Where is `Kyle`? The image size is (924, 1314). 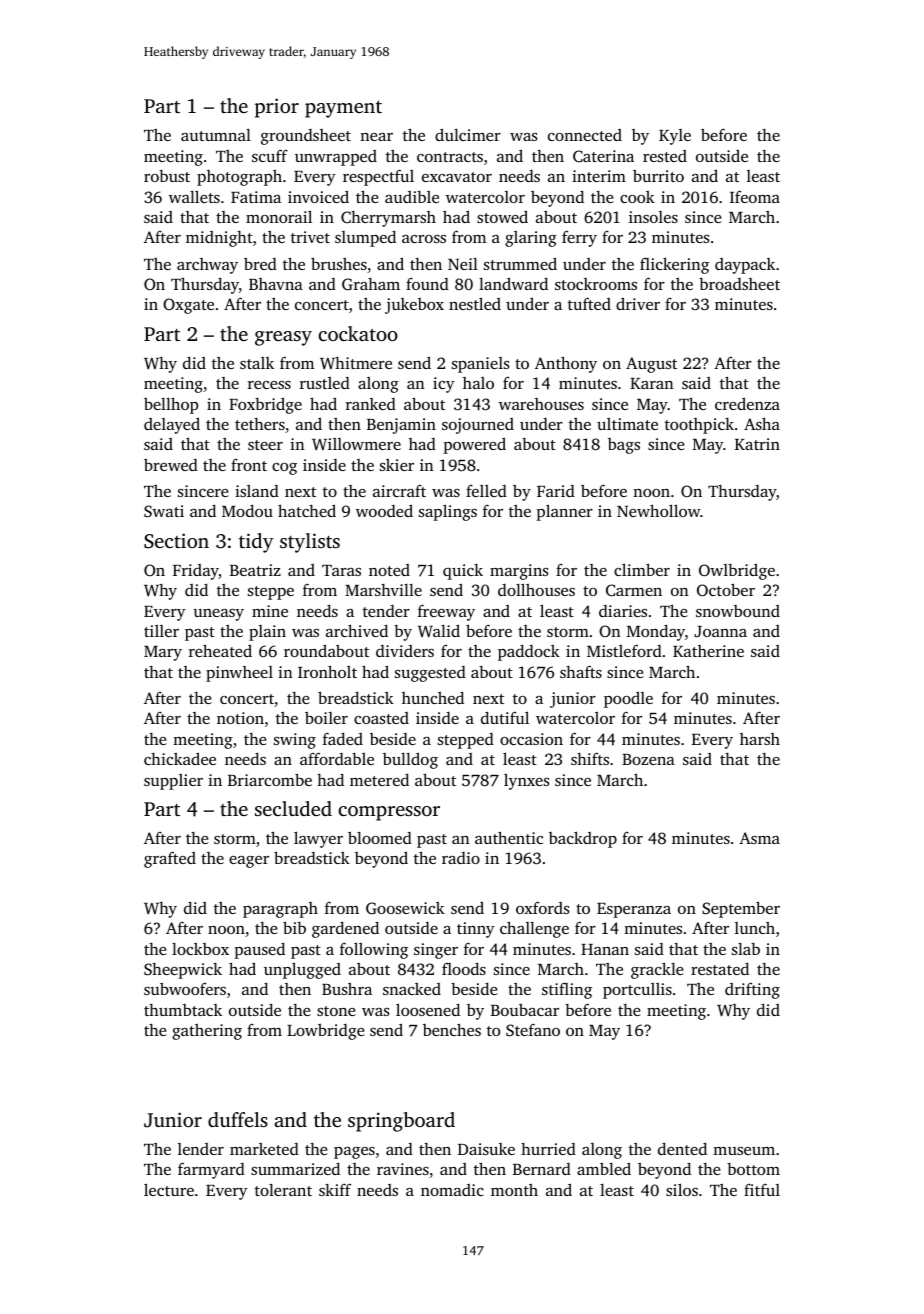
Kyle is located at coordinates (675, 137).
